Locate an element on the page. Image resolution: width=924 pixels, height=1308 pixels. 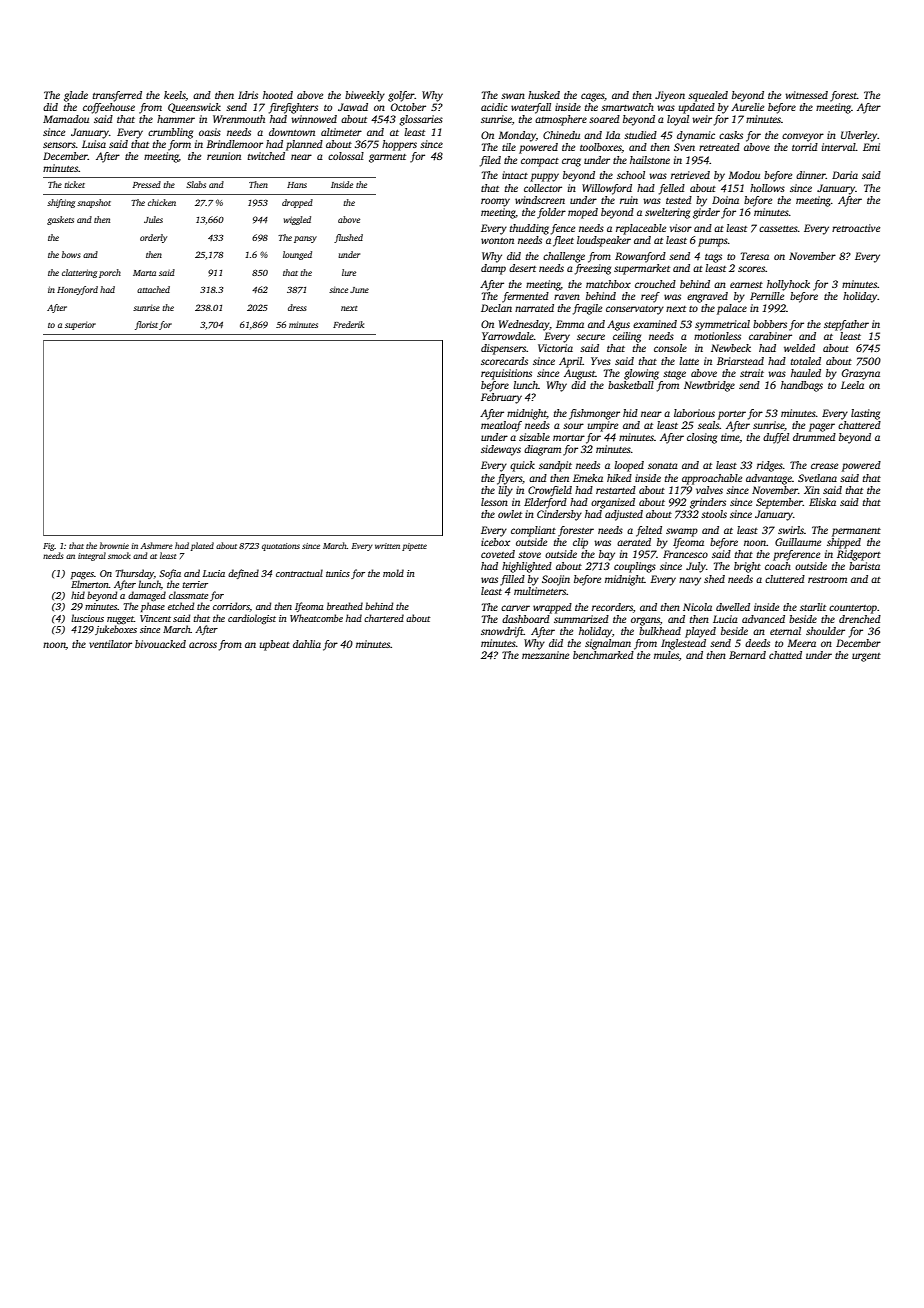
Frederik is located at coordinates (348, 324).
